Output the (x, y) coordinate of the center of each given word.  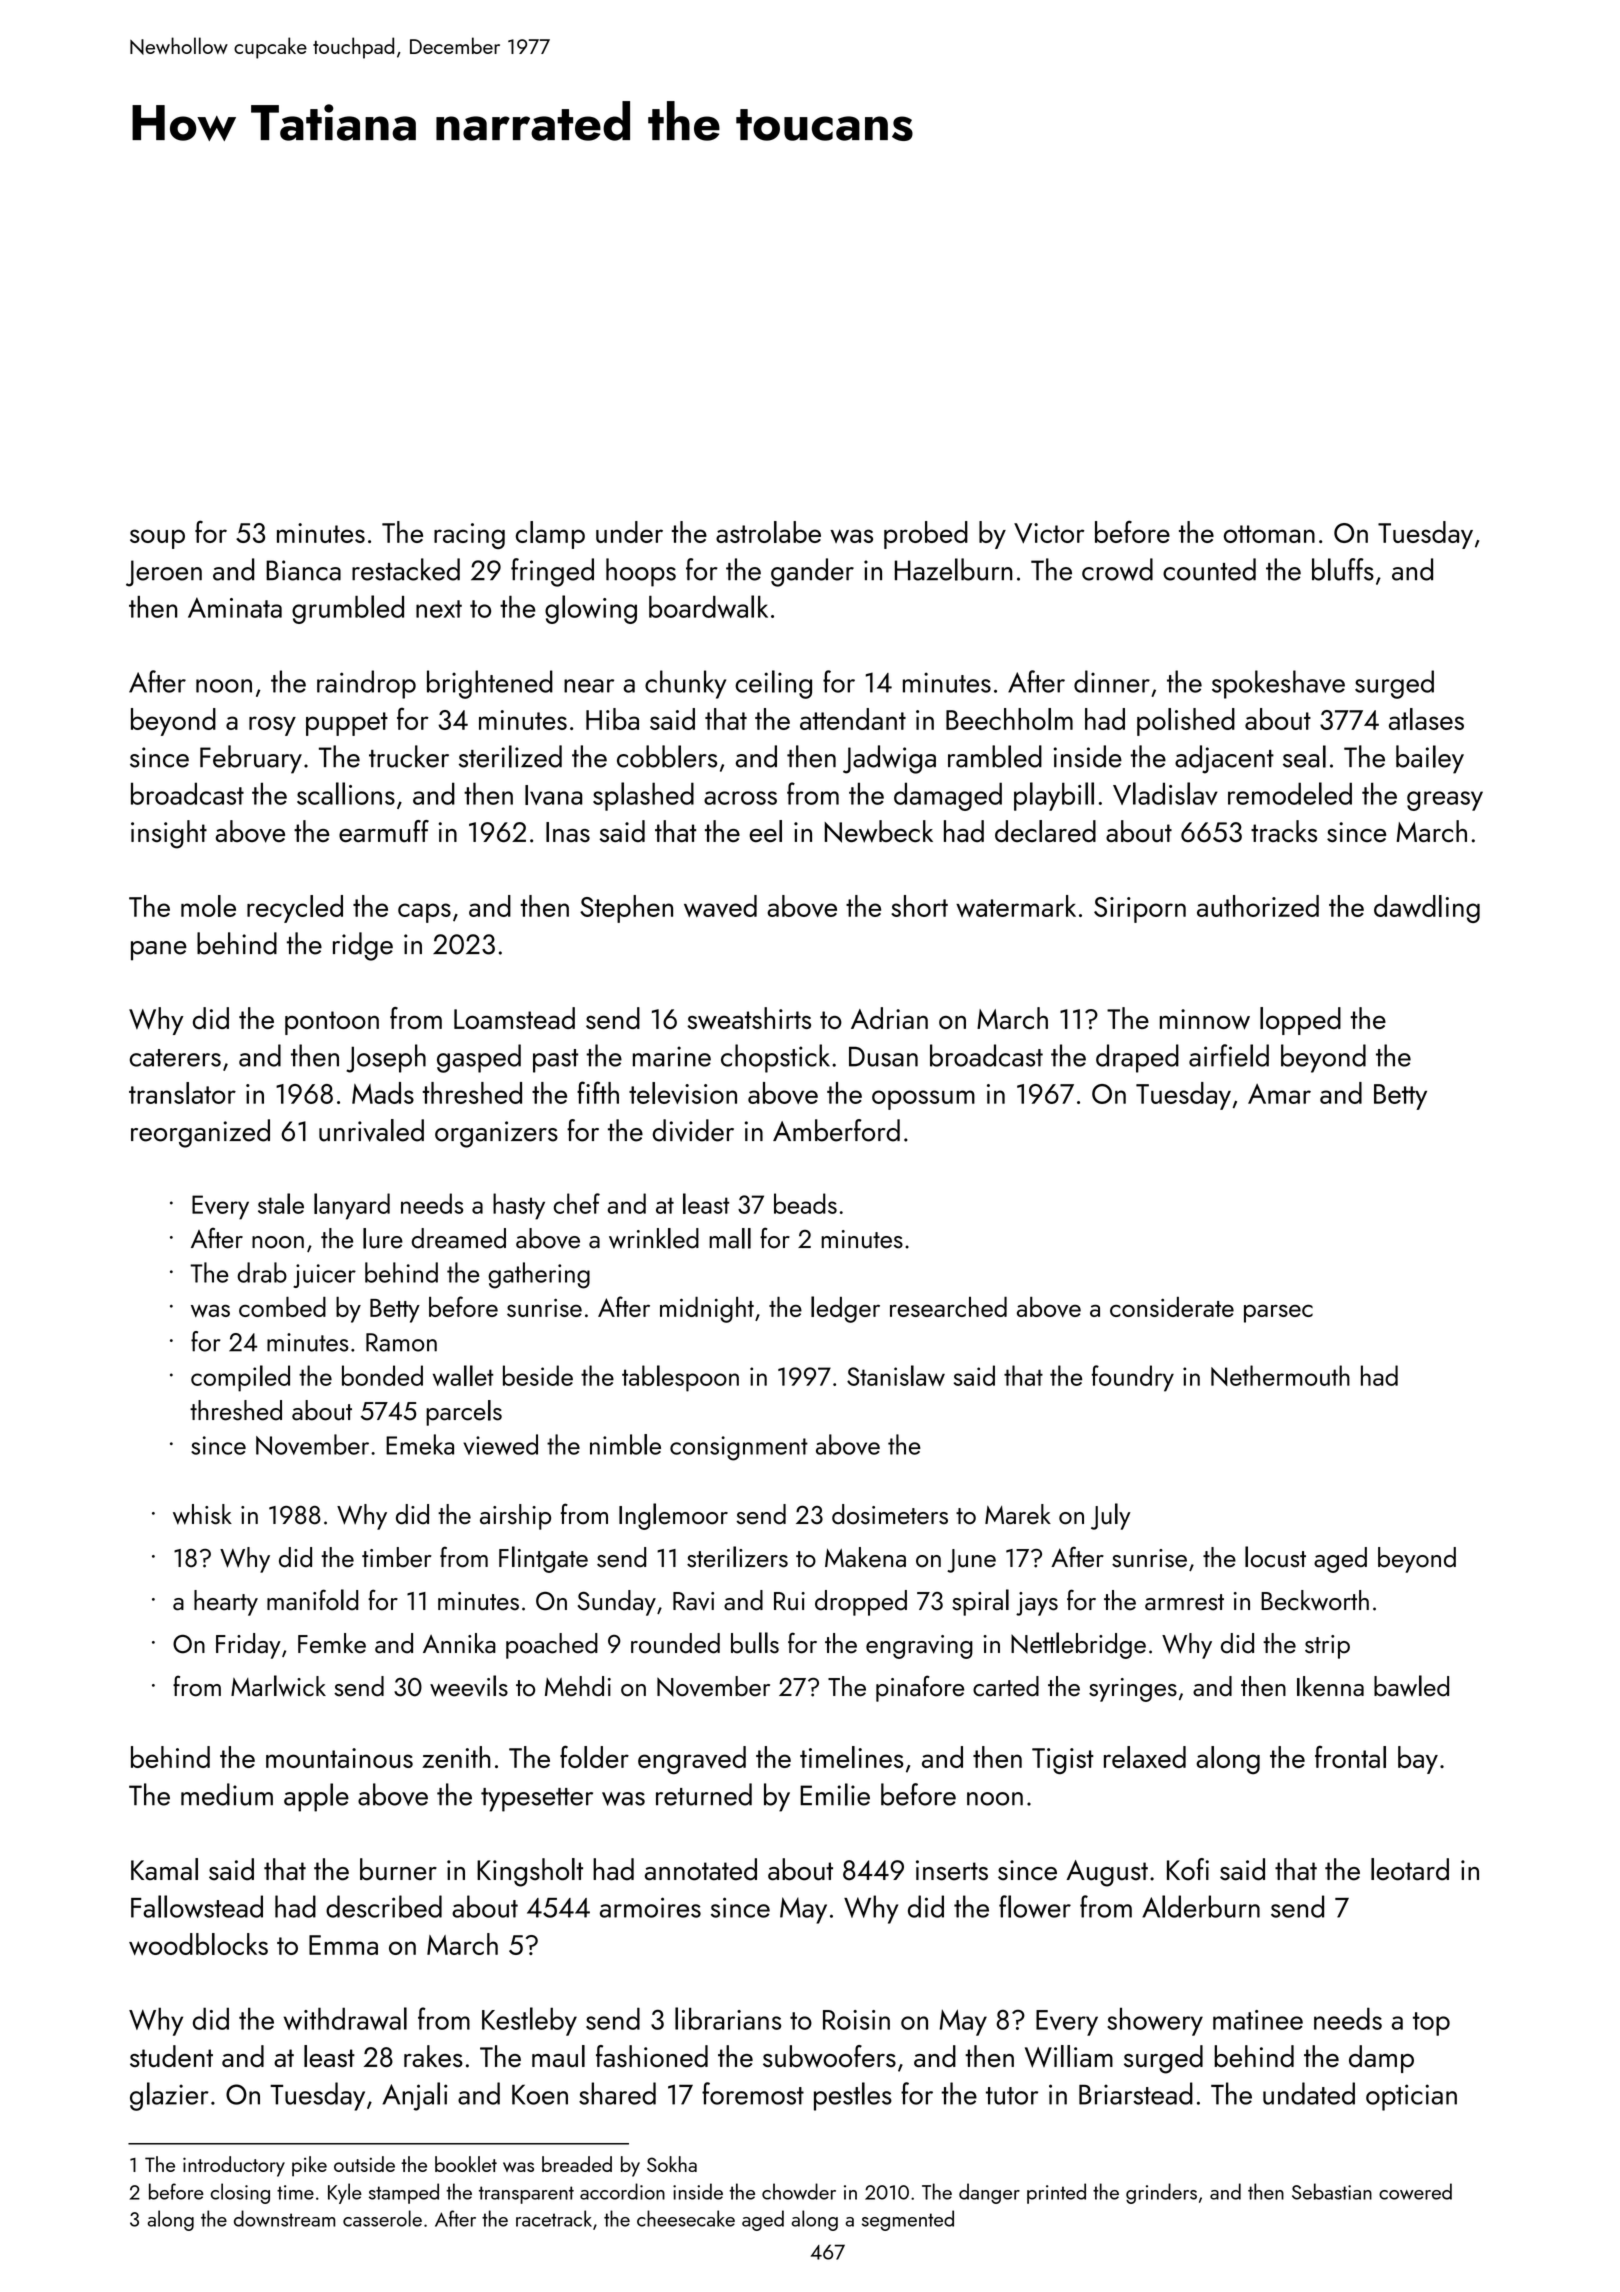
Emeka (420, 1444)
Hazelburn (953, 569)
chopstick (775, 1058)
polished (1186, 722)
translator (182, 1093)
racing (469, 536)
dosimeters (890, 1514)
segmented (908, 2220)
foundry (1133, 1378)
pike (309, 2166)
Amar (1279, 1094)
